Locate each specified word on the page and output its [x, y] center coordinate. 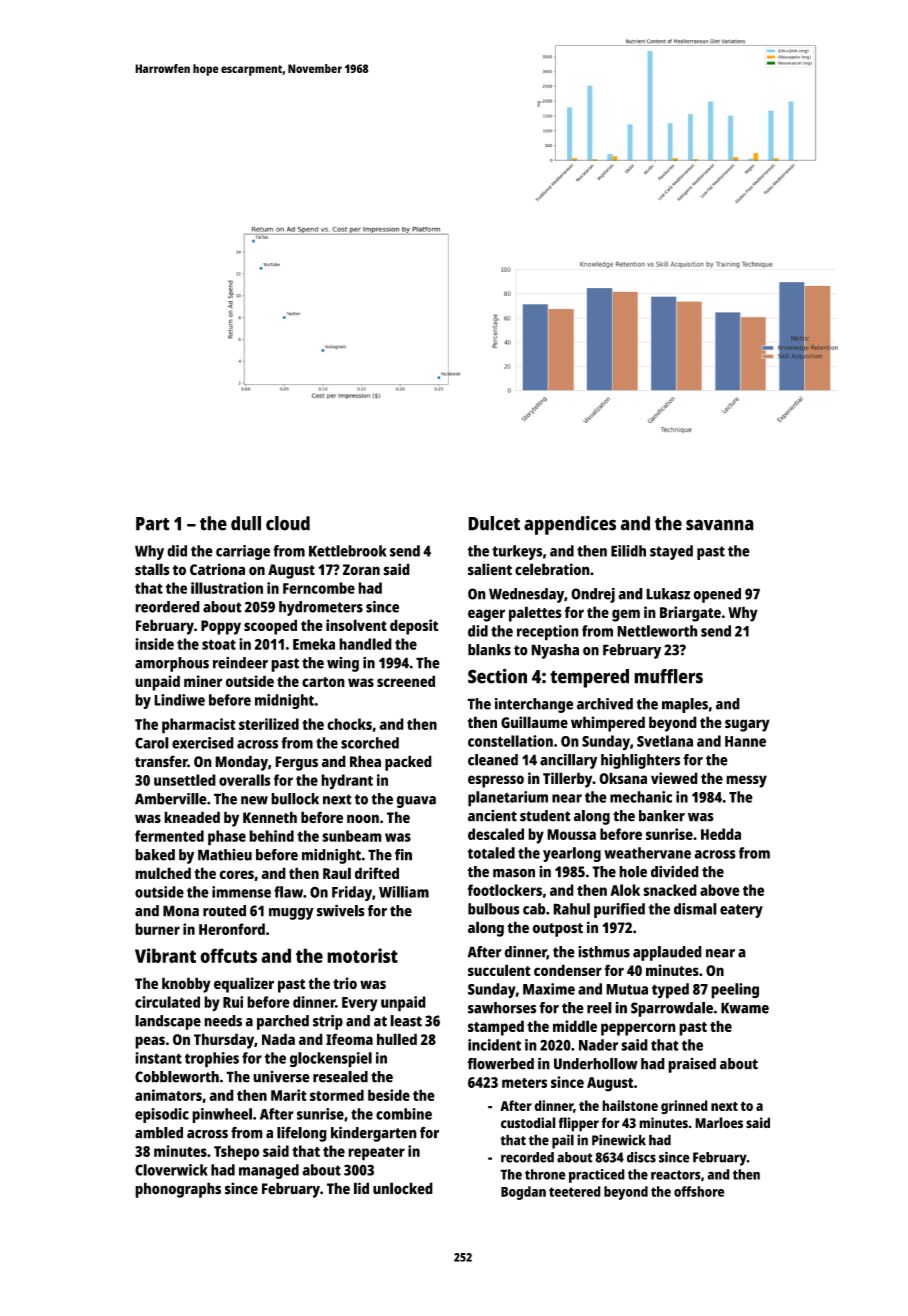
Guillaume [534, 722]
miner [203, 681]
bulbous [494, 909]
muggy [291, 914]
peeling [735, 991]
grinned [684, 1107]
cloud [288, 523]
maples [685, 705]
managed [269, 1171]
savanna [720, 525]
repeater [376, 1154]
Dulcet [494, 523]
